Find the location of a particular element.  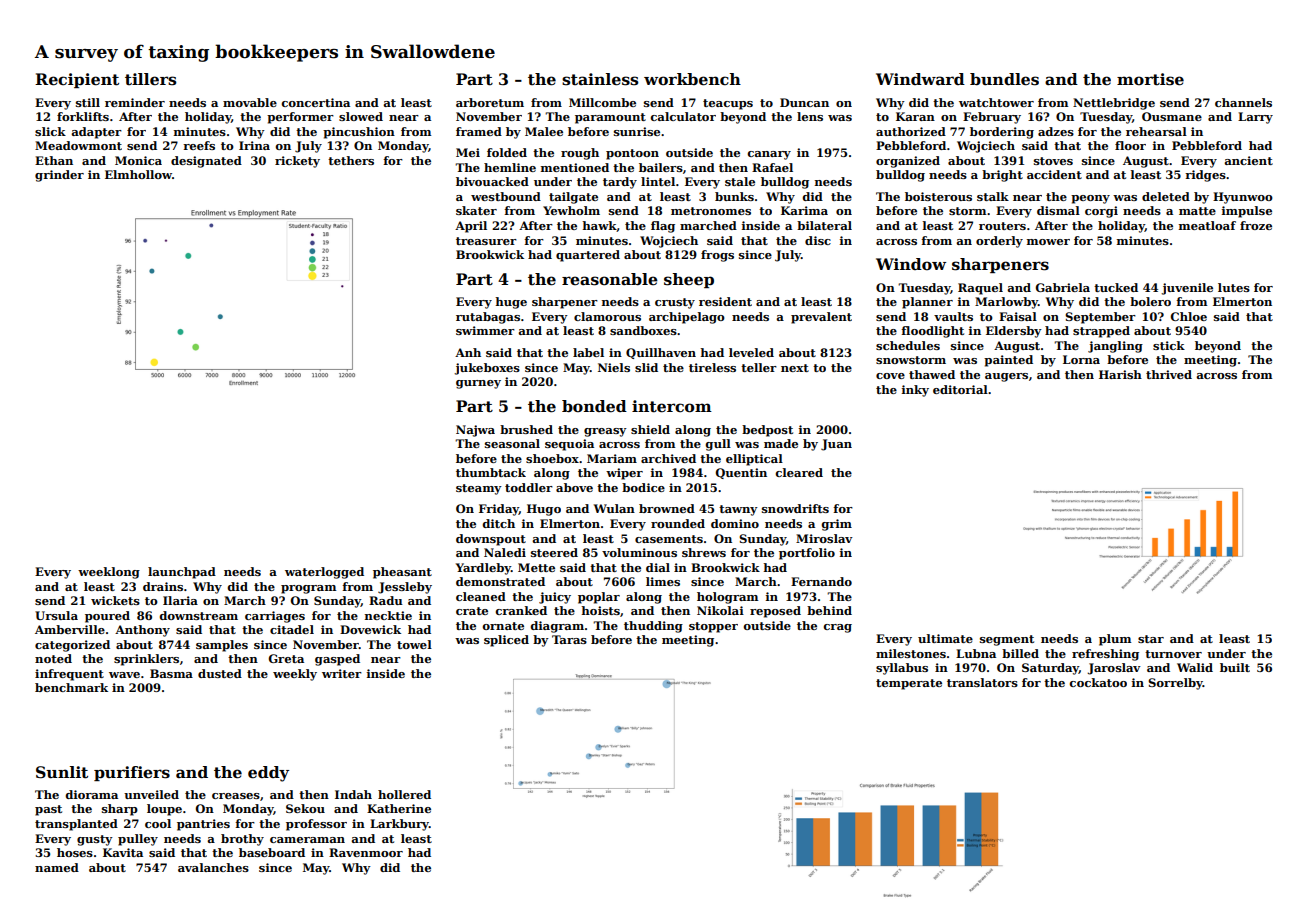

segment is located at coordinates (1007, 640).
